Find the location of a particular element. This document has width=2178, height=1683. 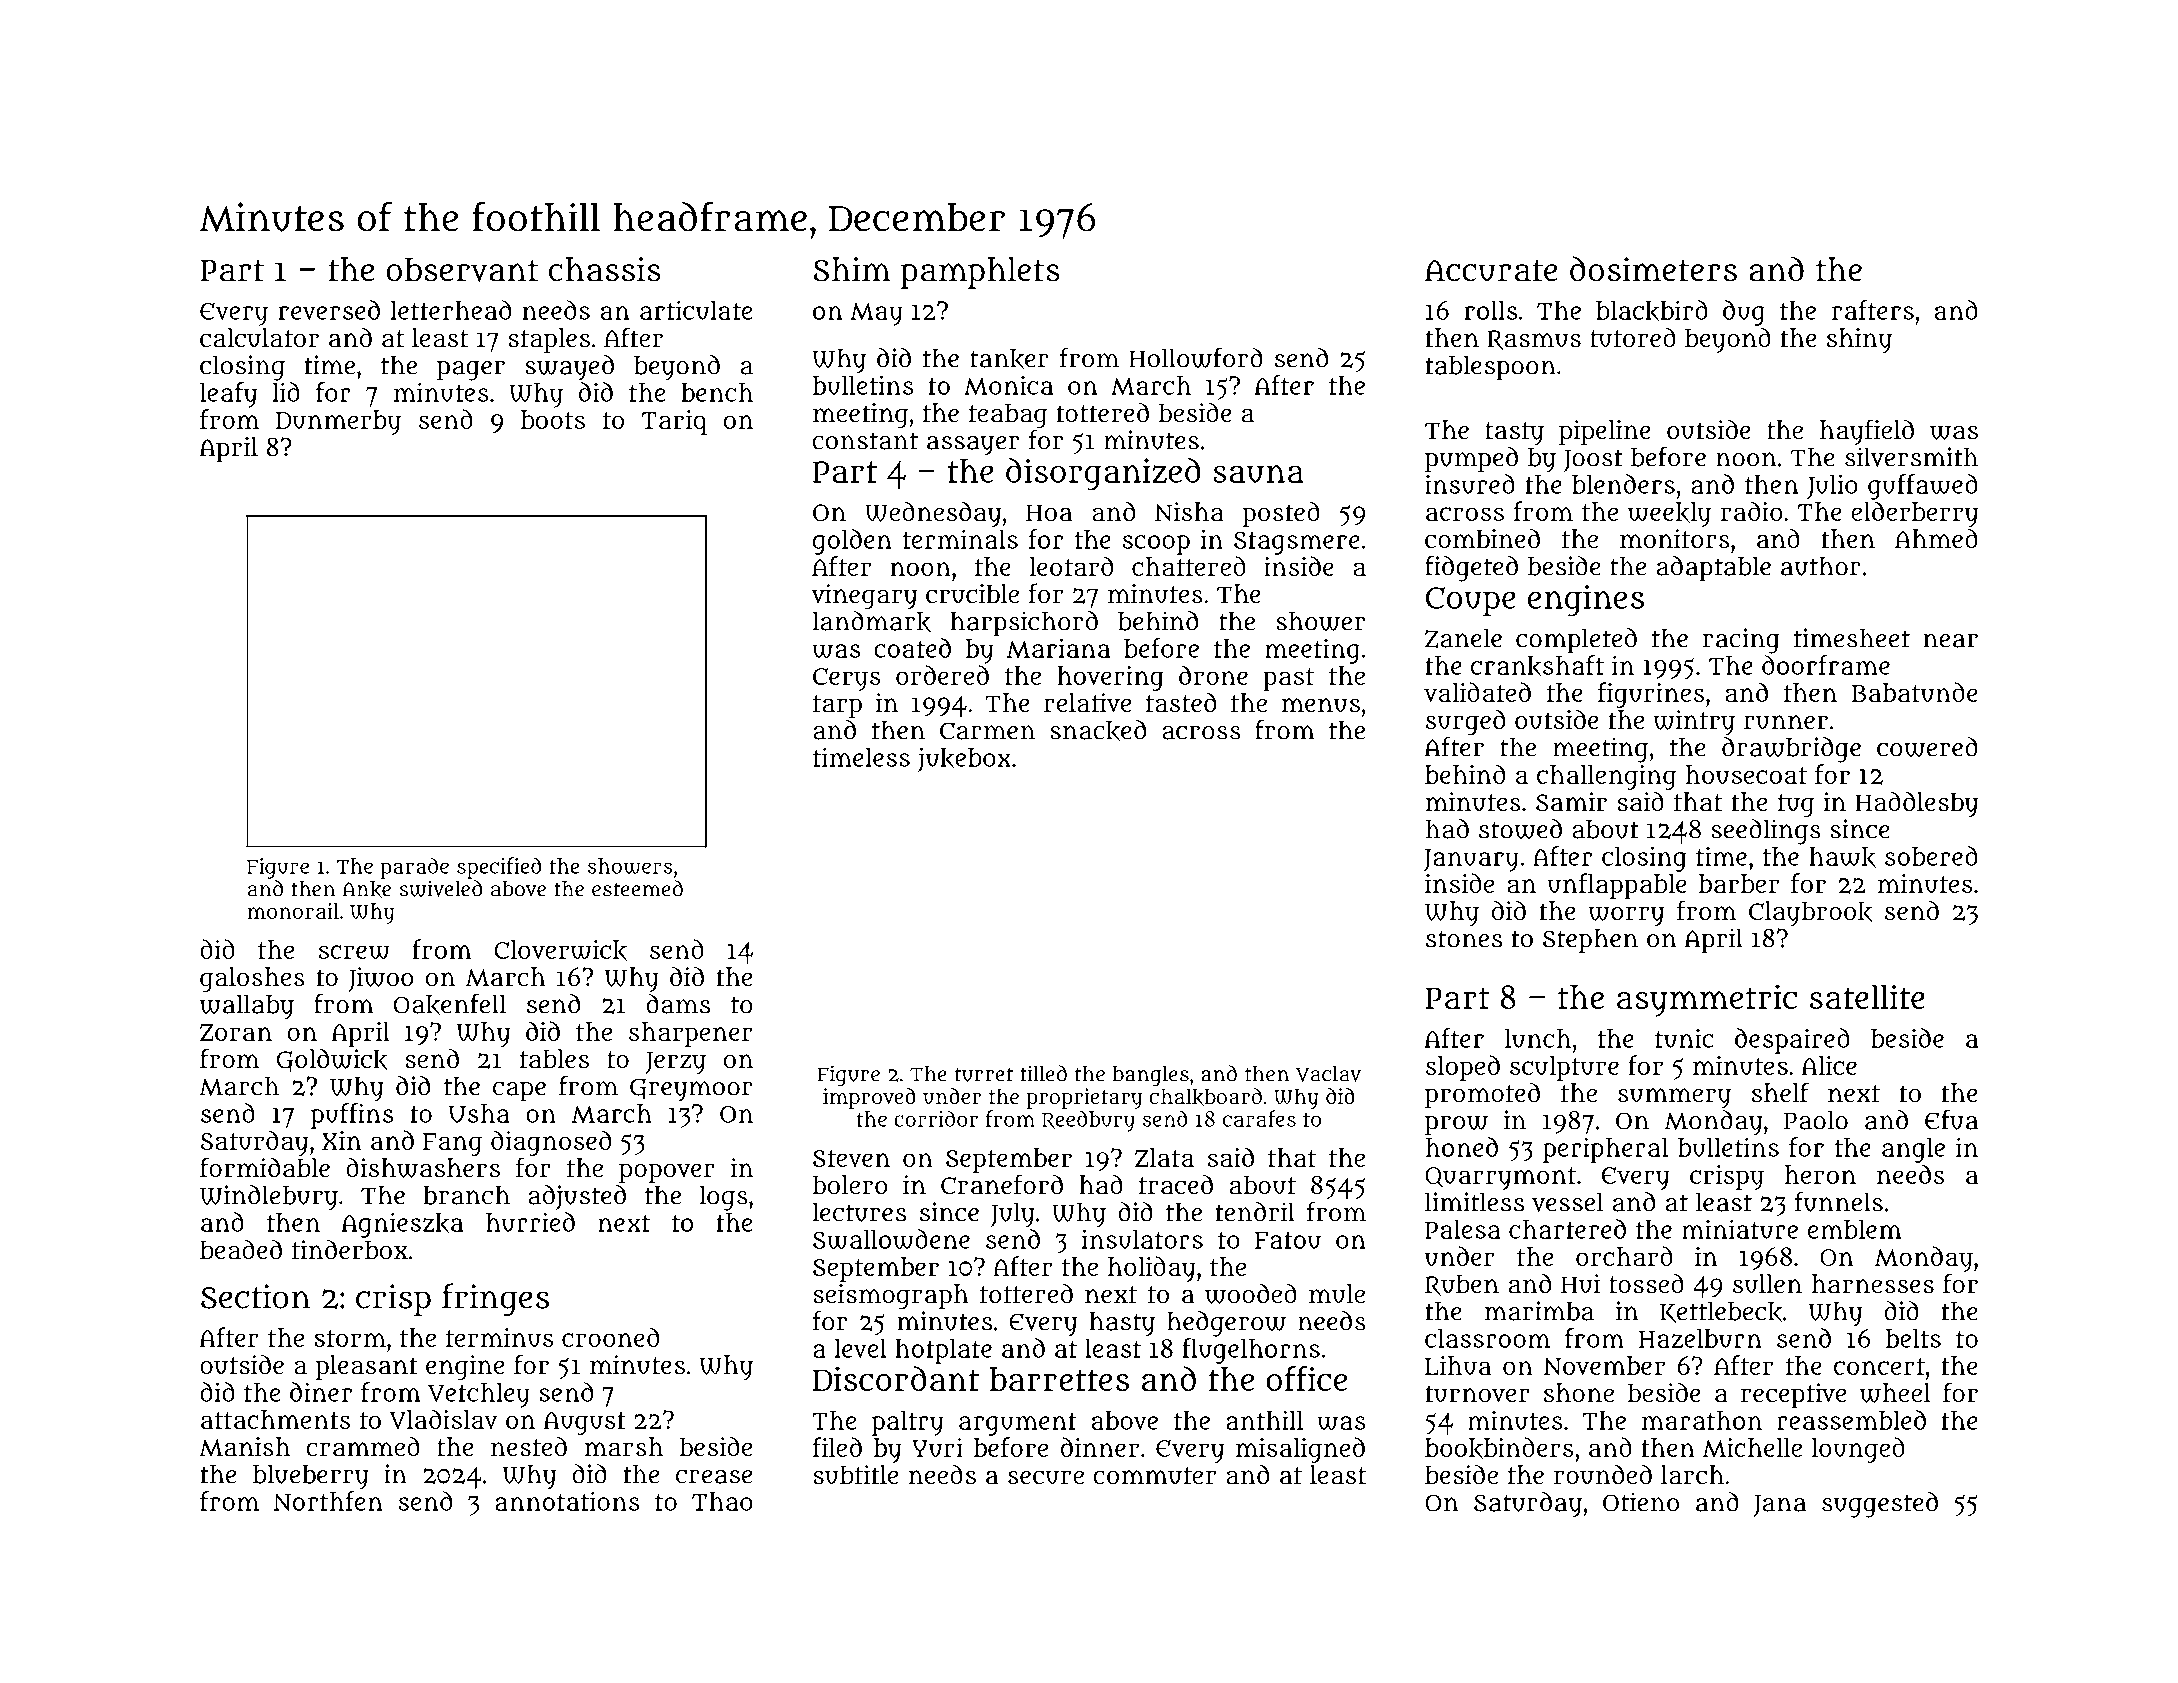

jukebox is located at coordinates (964, 759).
